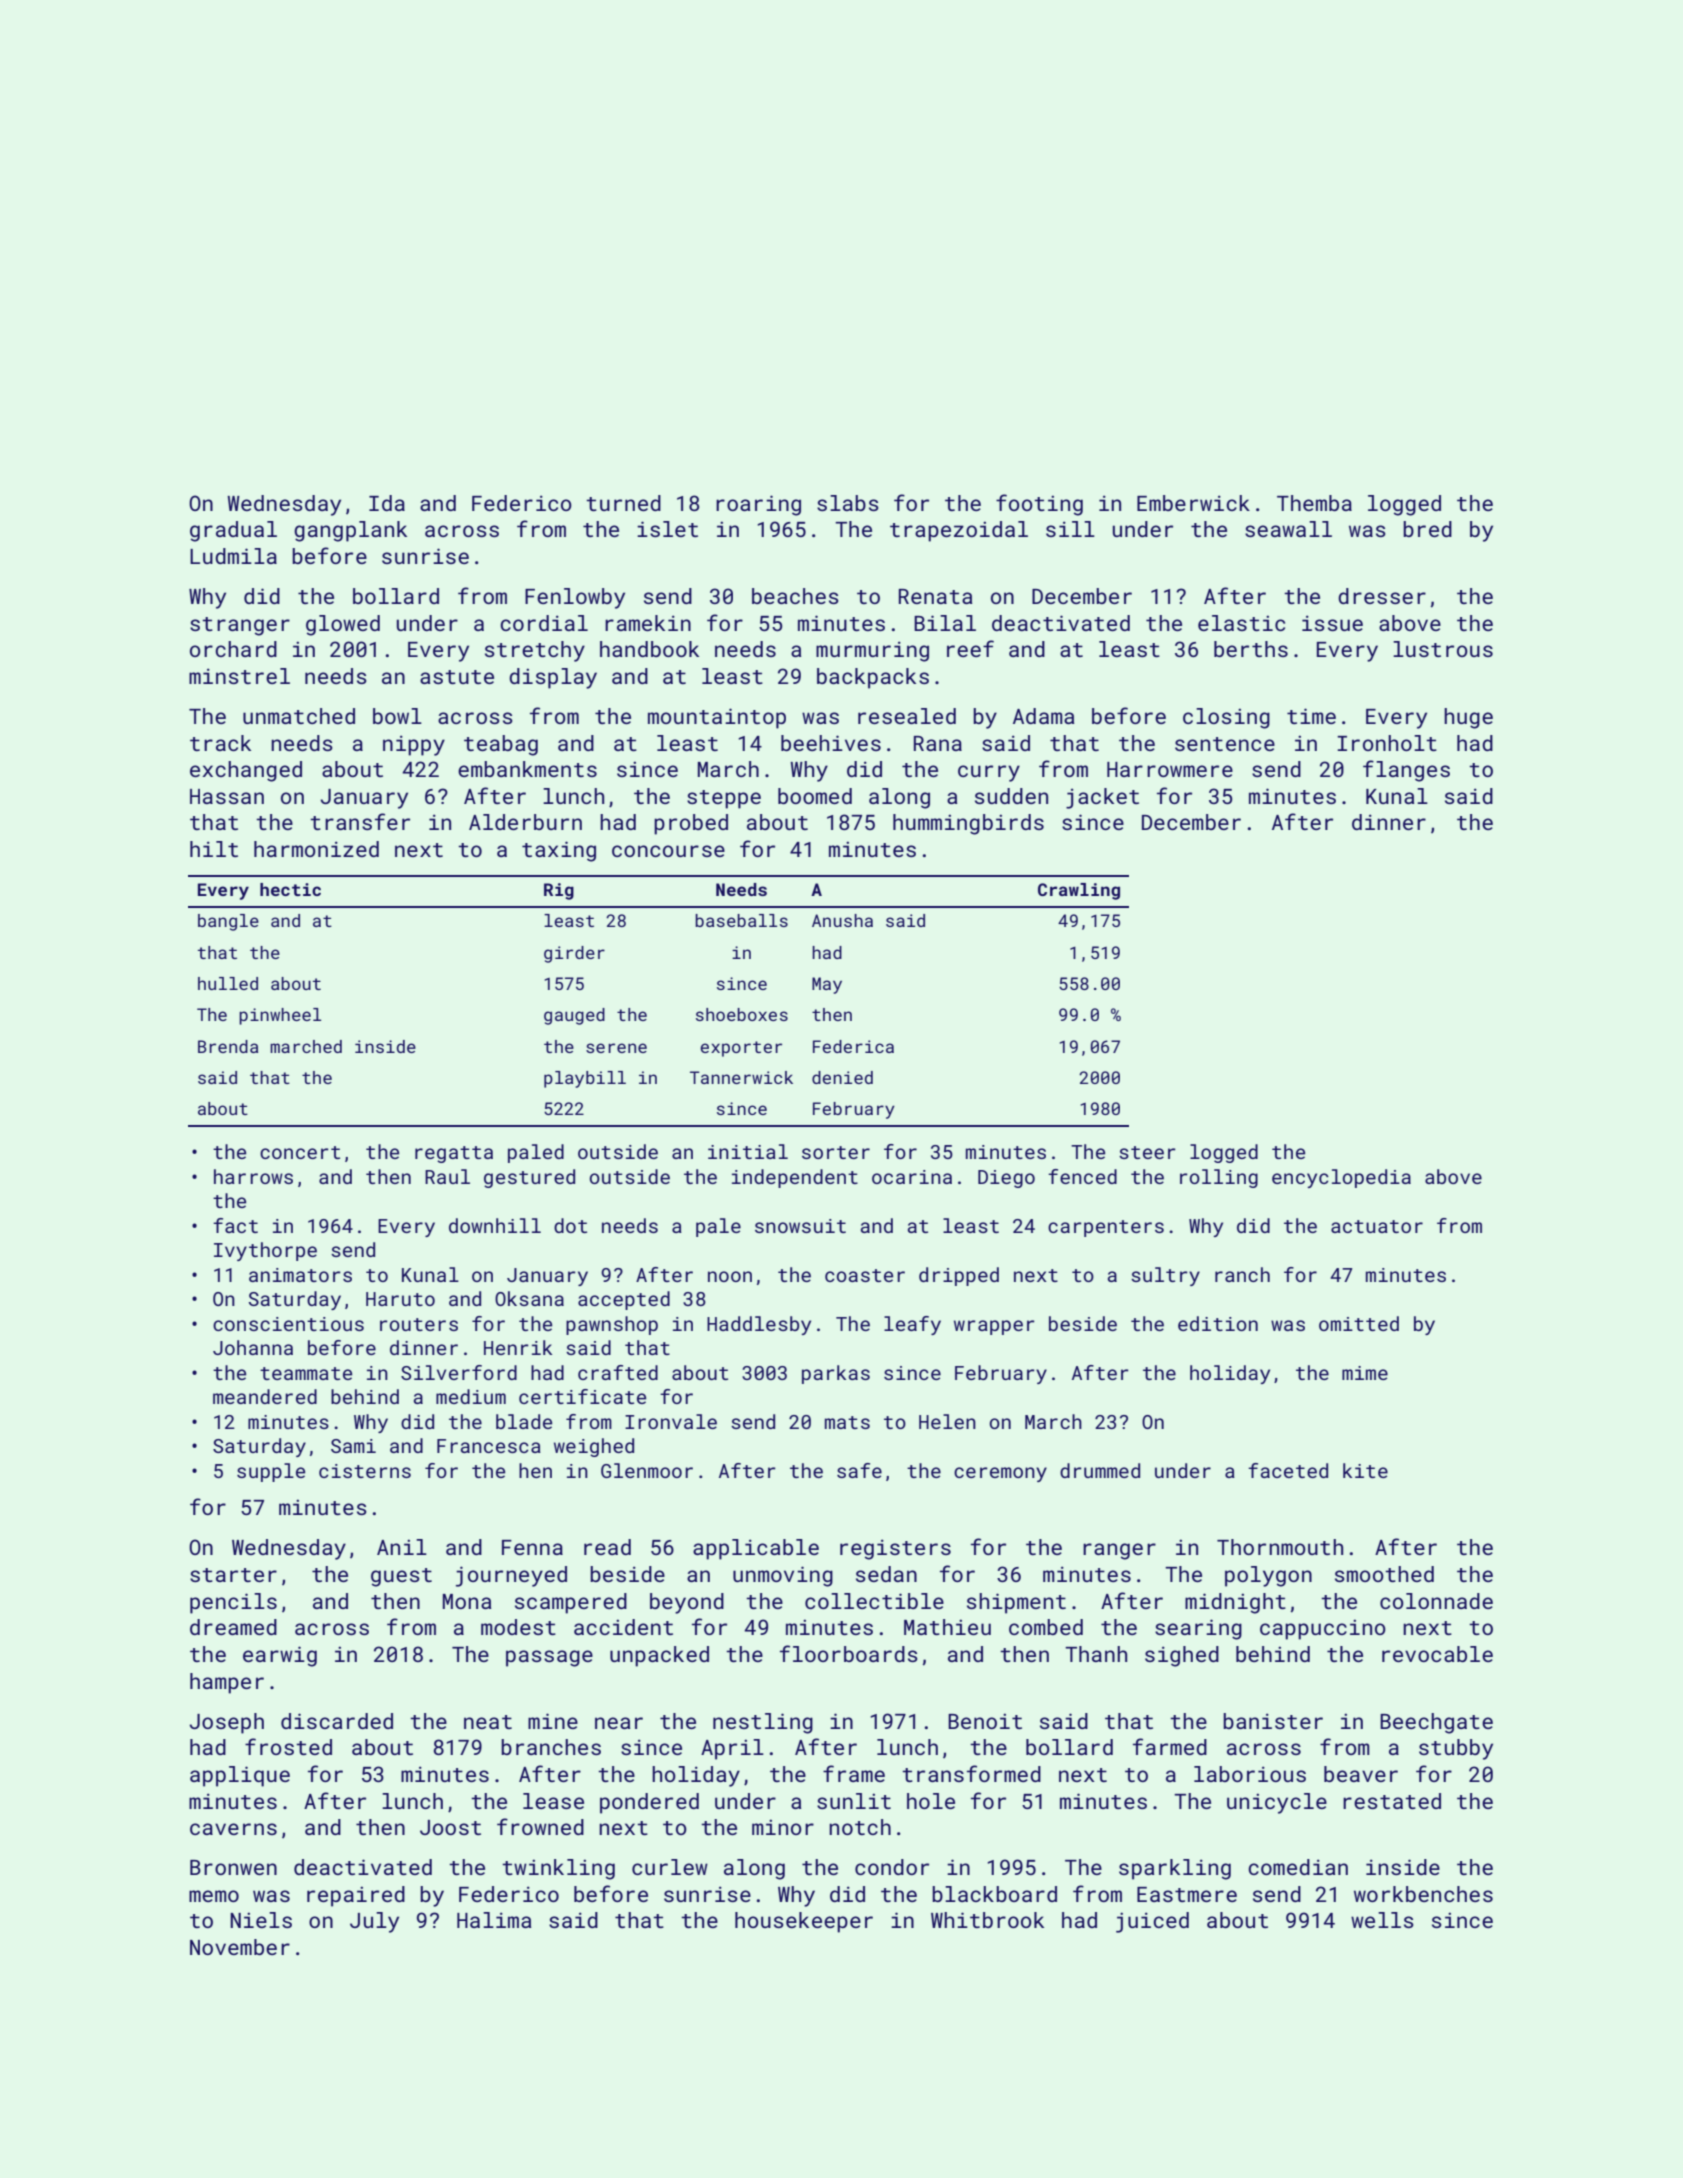 Image resolution: width=1683 pixels, height=2178 pixels. What do you see at coordinates (853, 1046) in the screenshot?
I see `Federica` at bounding box center [853, 1046].
